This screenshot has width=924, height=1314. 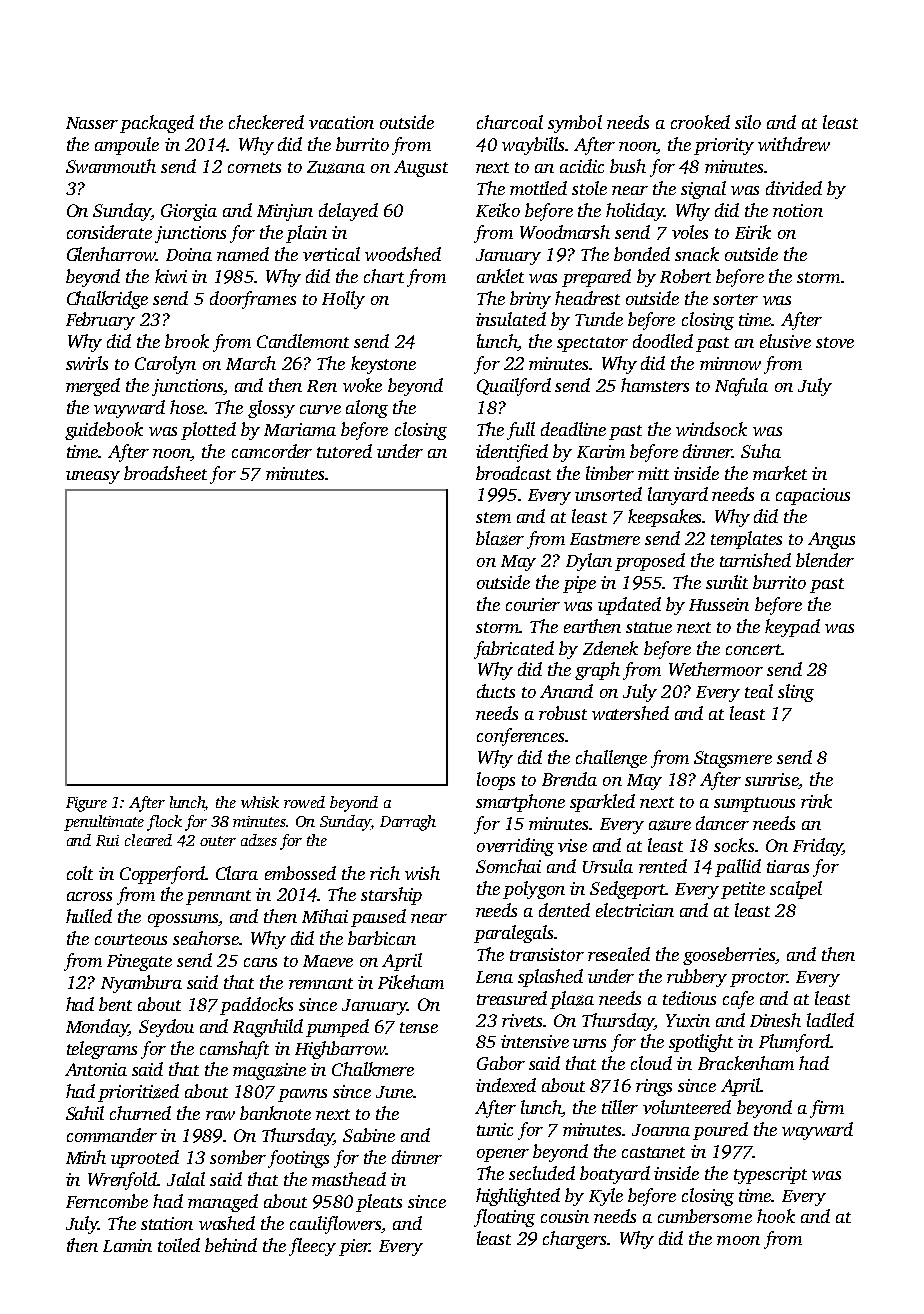 I want to click on ducts, so click(x=496, y=691).
